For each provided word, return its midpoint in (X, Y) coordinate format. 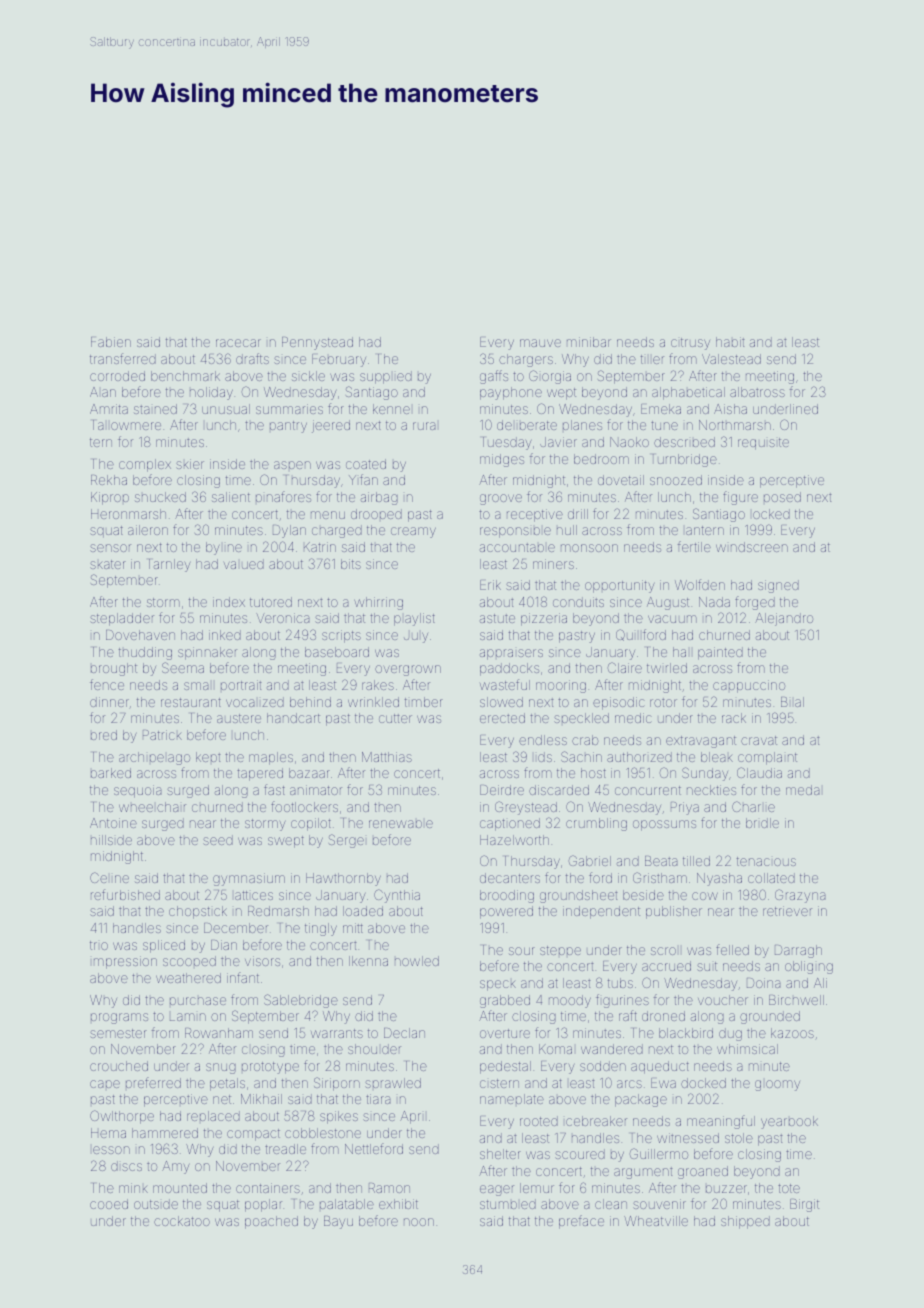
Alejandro (784, 619)
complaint (767, 758)
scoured (580, 1154)
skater (108, 564)
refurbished (125, 894)
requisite (763, 444)
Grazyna (800, 896)
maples (271, 758)
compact (253, 1135)
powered (506, 912)
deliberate (527, 425)
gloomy (777, 1085)
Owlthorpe (122, 1117)
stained (155, 409)
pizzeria (544, 619)
